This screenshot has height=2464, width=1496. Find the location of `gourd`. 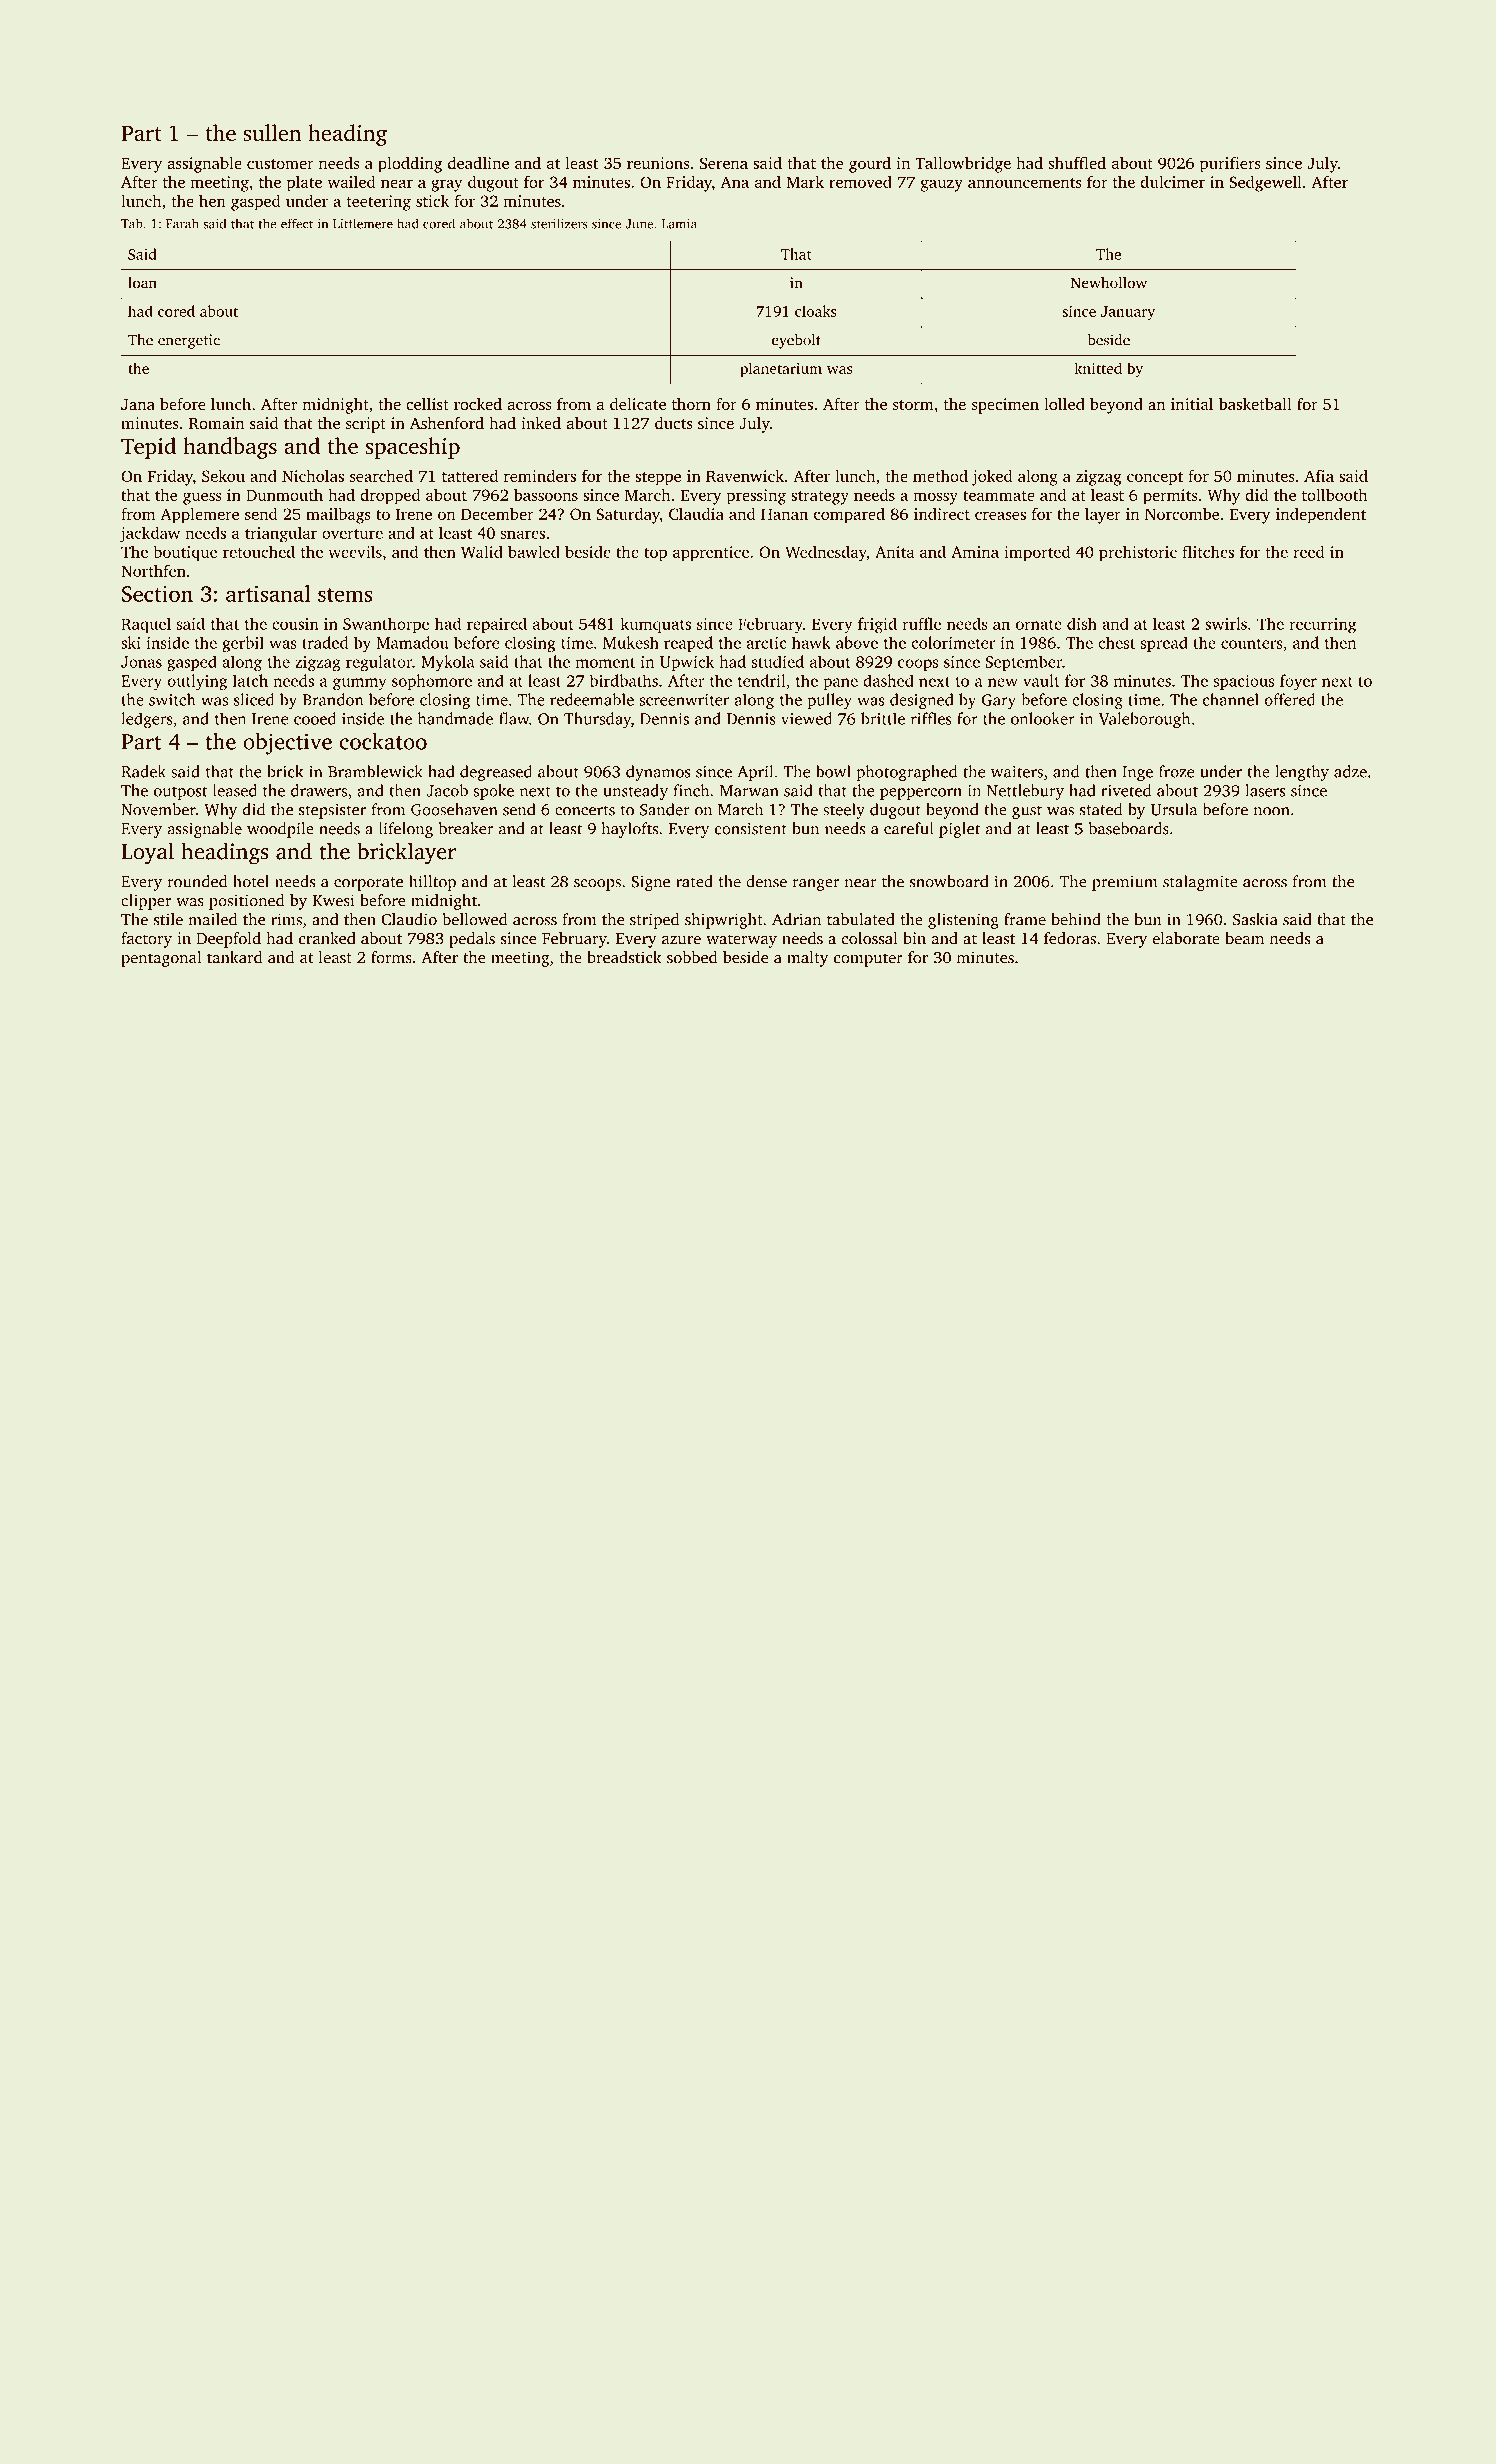

gourd is located at coordinates (870, 164).
